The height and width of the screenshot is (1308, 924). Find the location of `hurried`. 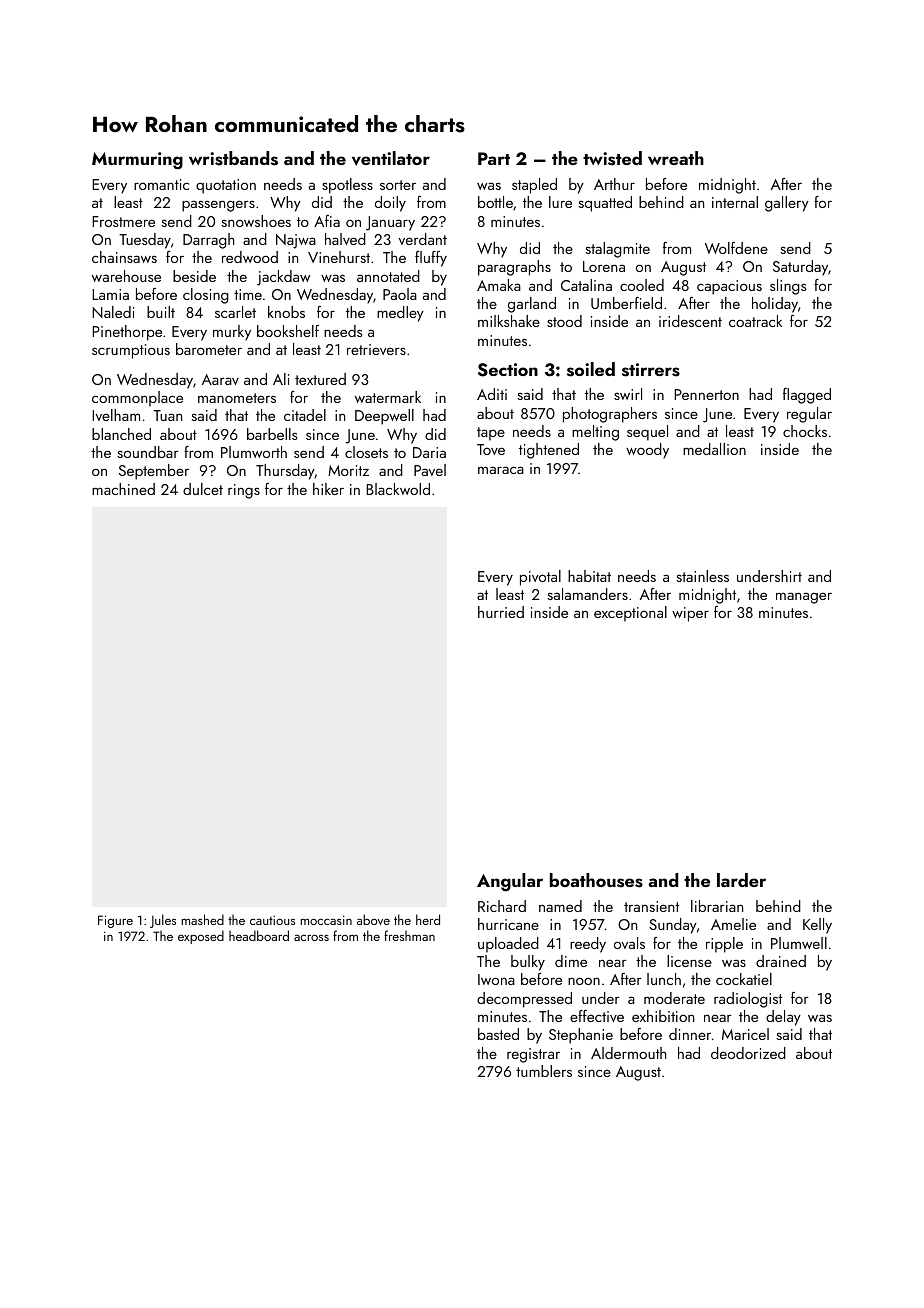

hurried is located at coordinates (501, 612).
